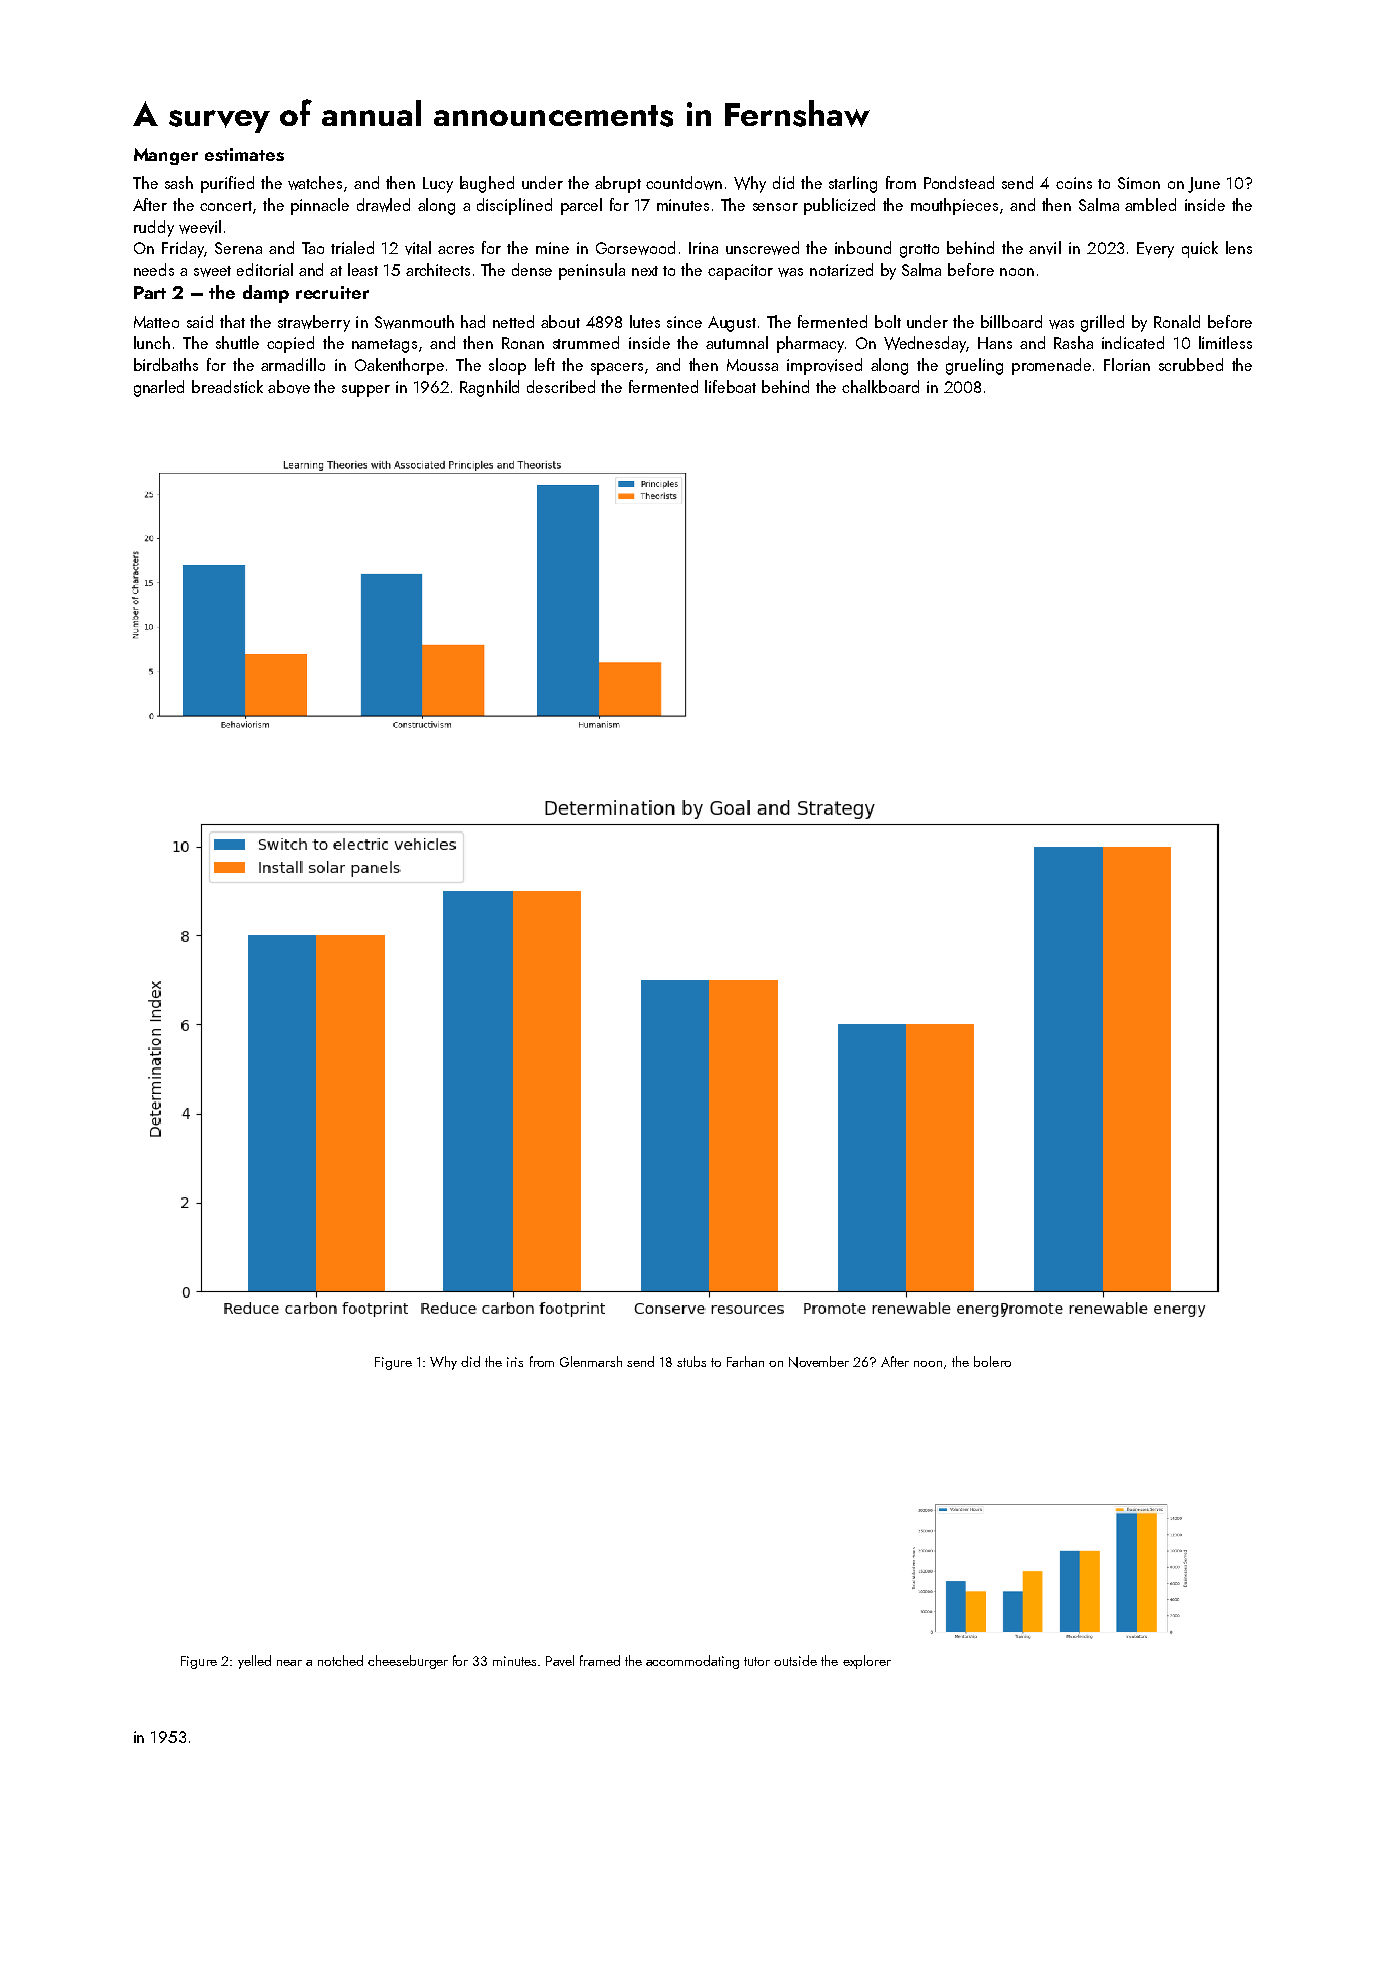 Image resolution: width=1386 pixels, height=1969 pixels. I want to click on trialed, so click(352, 247).
